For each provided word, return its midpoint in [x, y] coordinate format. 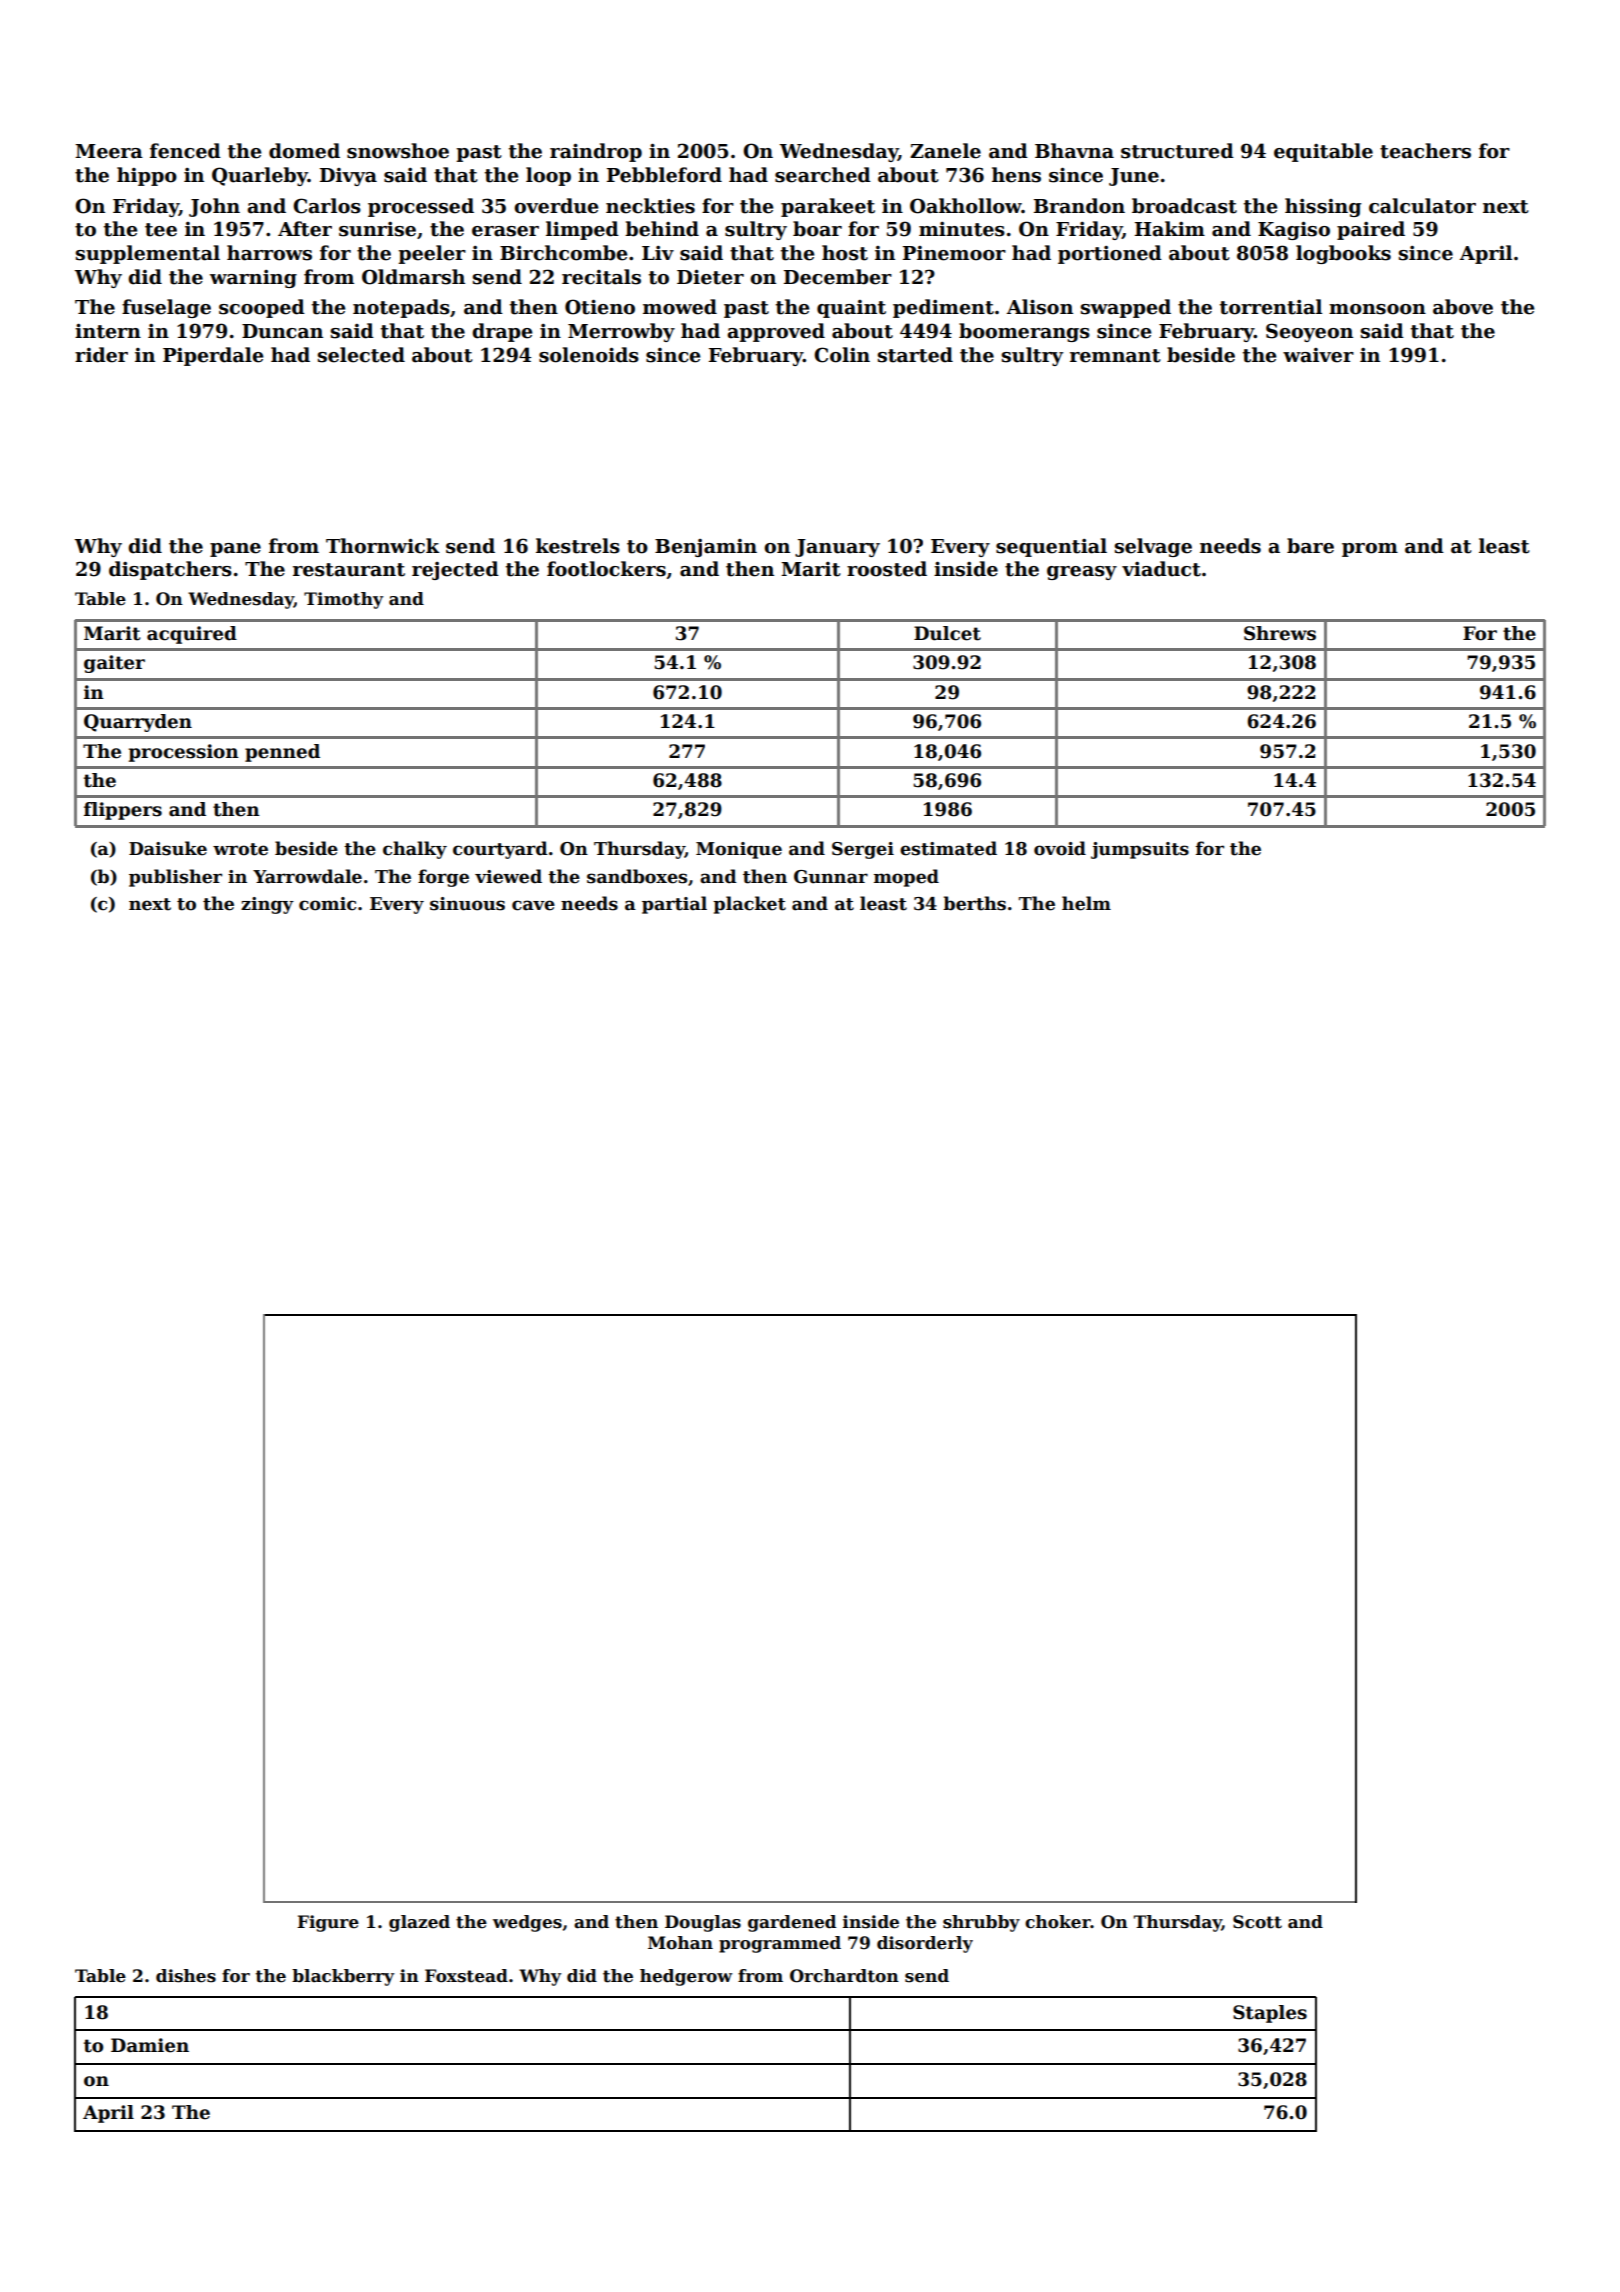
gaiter [114, 664]
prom [1370, 550]
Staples [1270, 2014]
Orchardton [844, 1976]
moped [906, 878]
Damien [150, 2045]
